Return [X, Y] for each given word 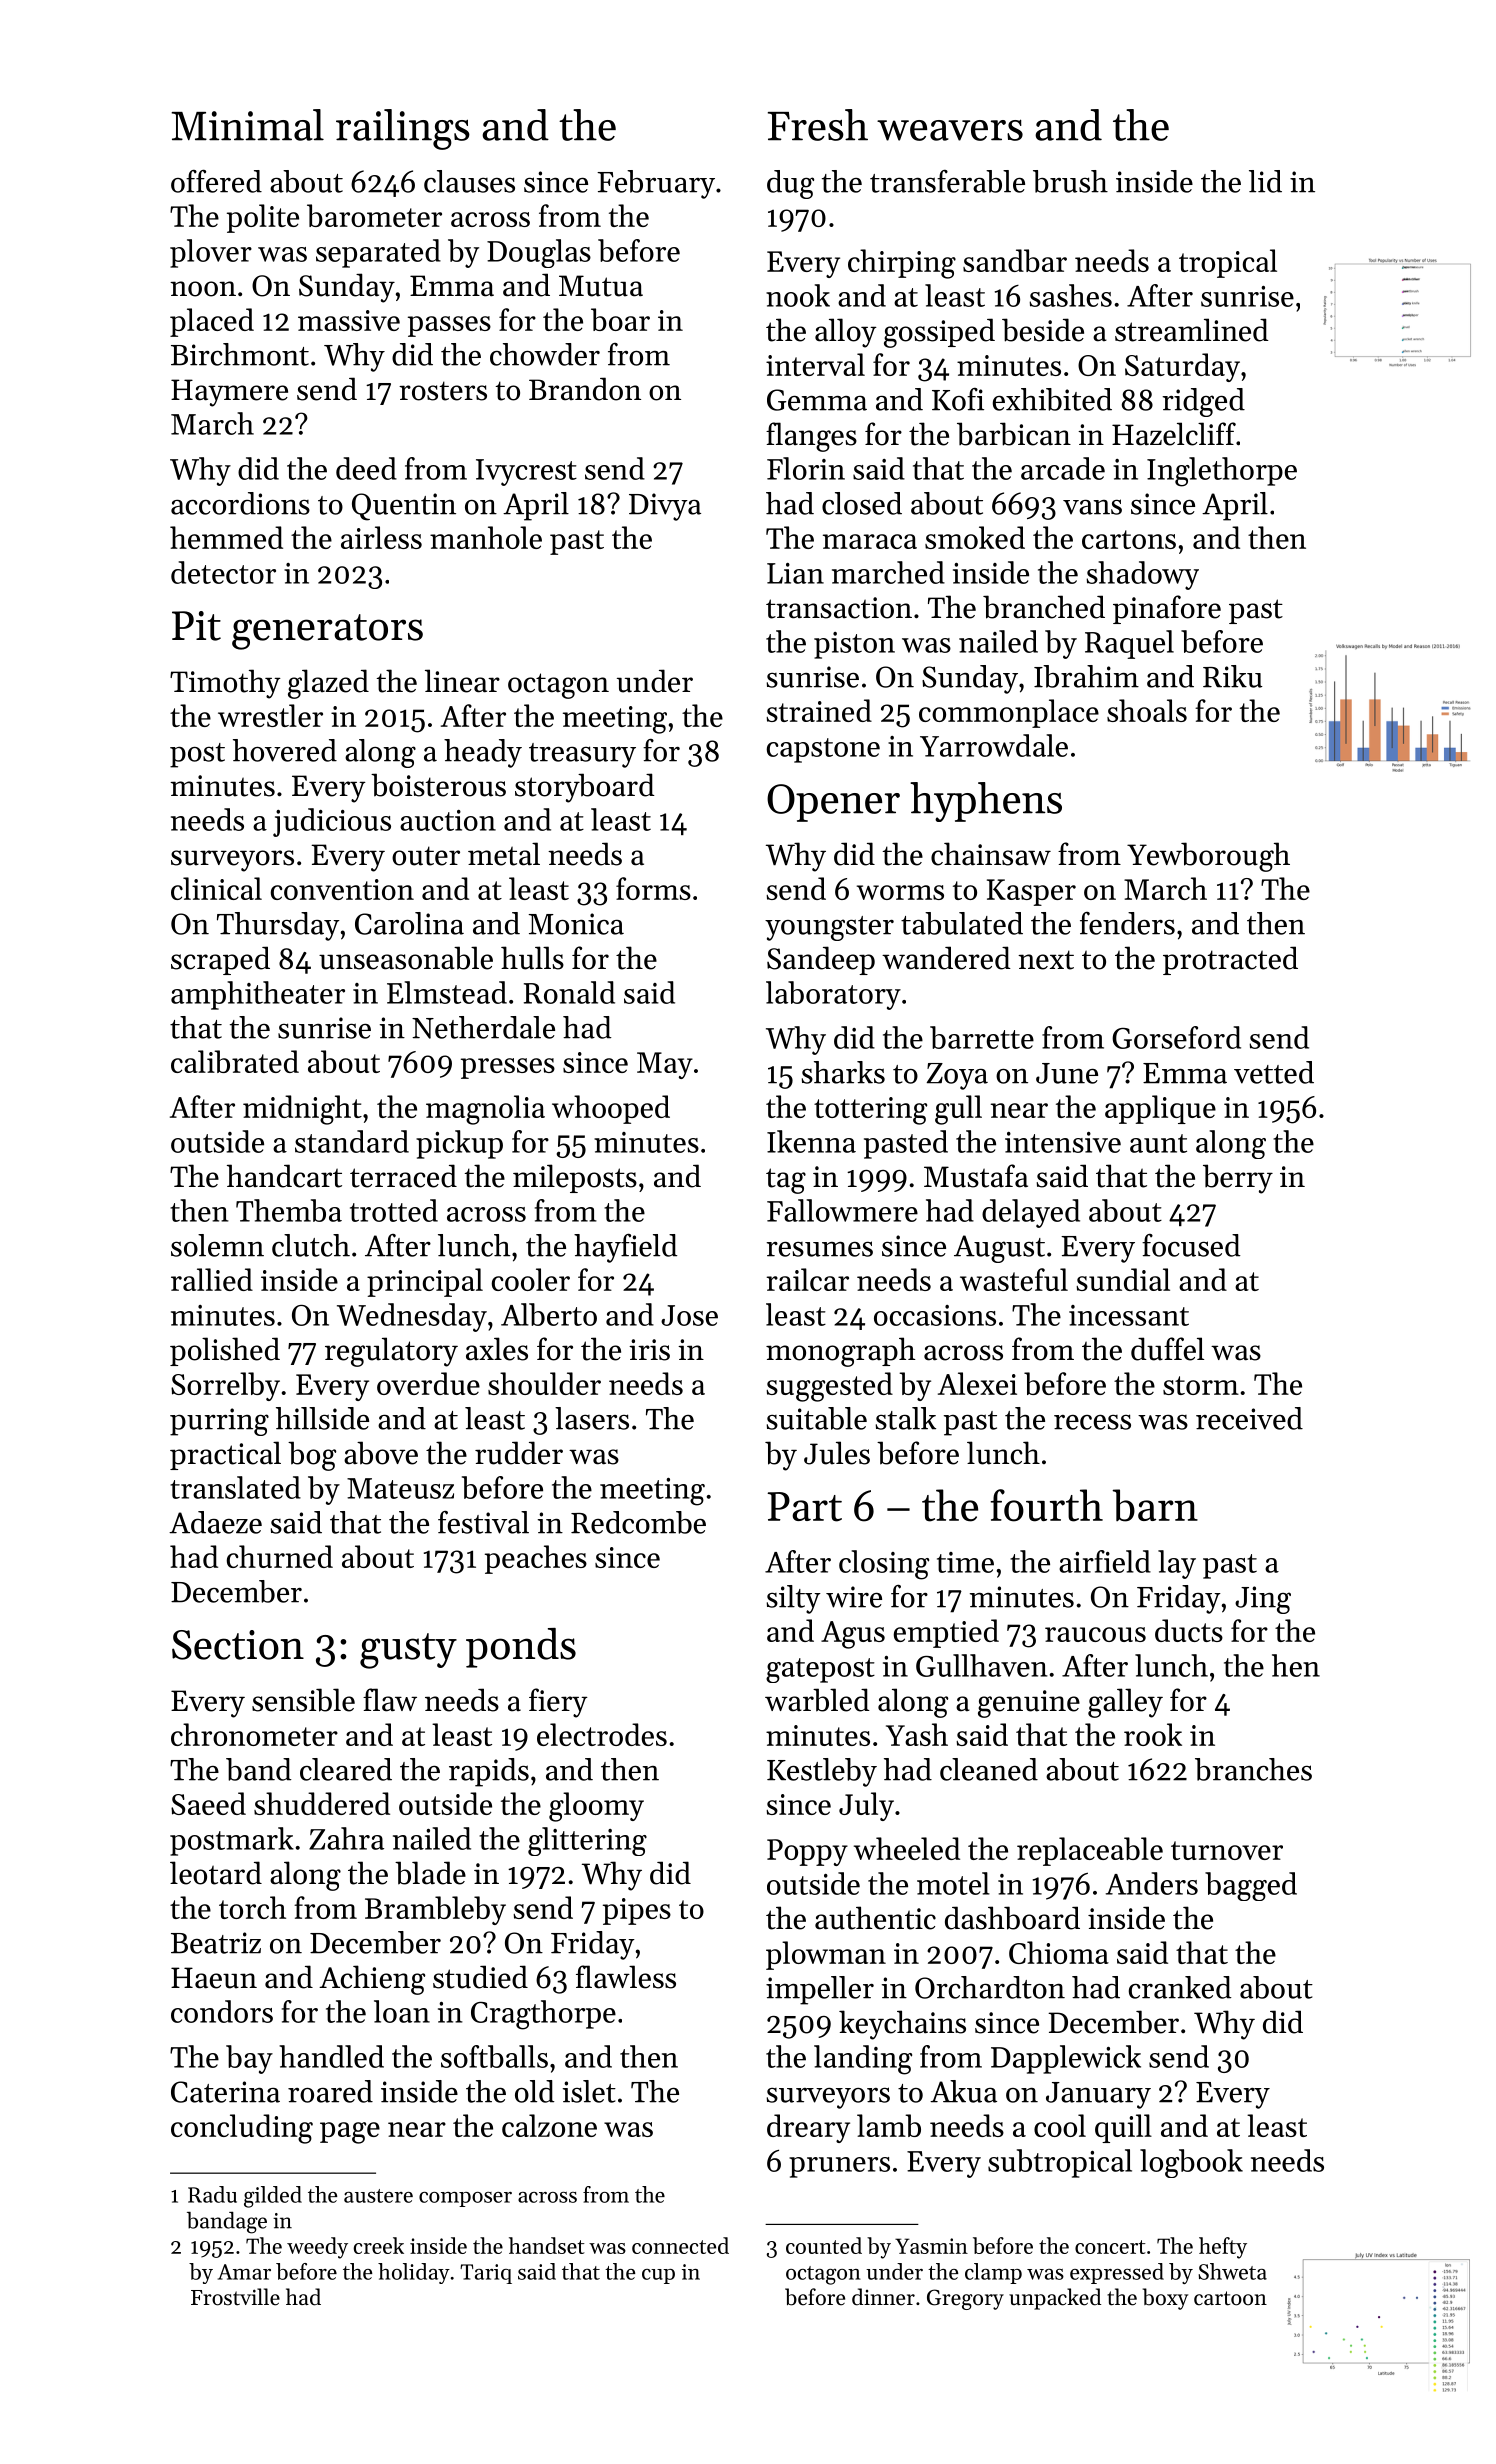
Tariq [486, 2274]
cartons [1129, 539]
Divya [665, 507]
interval [815, 364]
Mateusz [400, 1488]
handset [547, 2245]
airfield [1105, 1561]
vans [1092, 507]
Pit [196, 626]
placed [212, 322]
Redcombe [638, 1522]
